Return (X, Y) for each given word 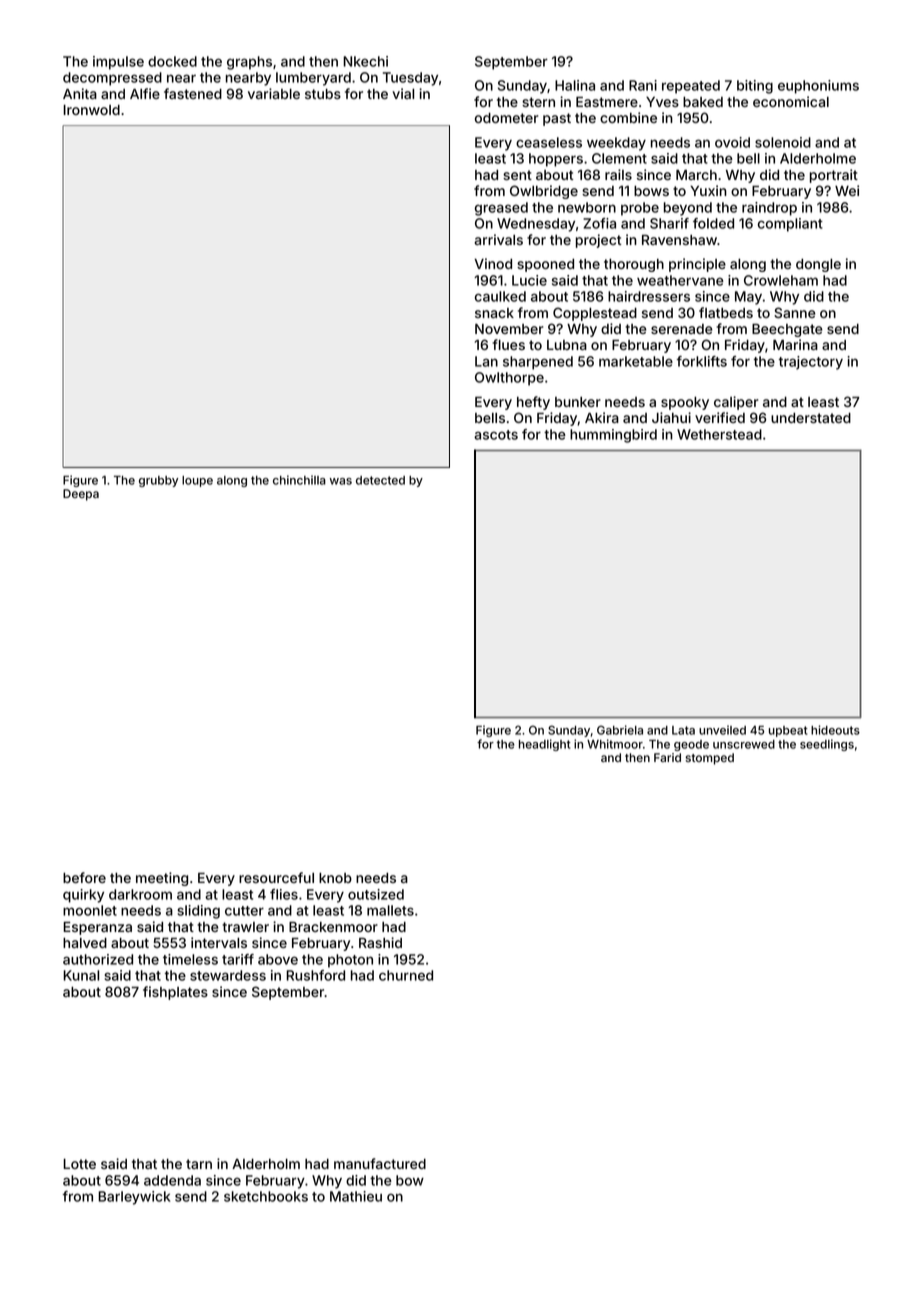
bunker (578, 402)
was (341, 481)
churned (406, 975)
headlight (545, 745)
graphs (249, 63)
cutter (244, 911)
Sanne (795, 312)
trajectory (811, 363)
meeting (162, 879)
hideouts (835, 730)
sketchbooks (266, 1196)
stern (538, 102)
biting (755, 87)
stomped (709, 759)
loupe (197, 481)
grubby (158, 481)
